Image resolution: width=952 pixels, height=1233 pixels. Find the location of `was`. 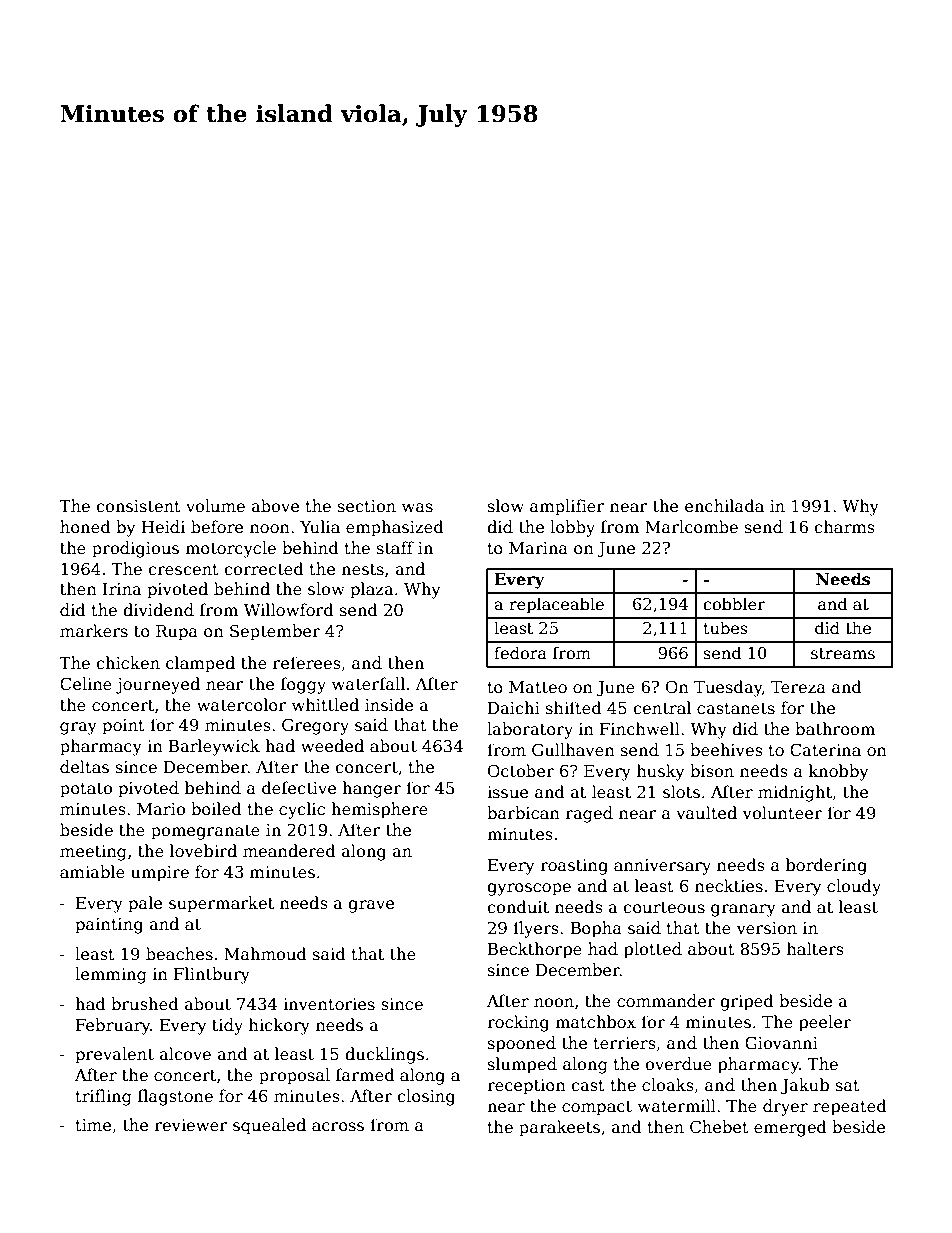

was is located at coordinates (417, 507).
